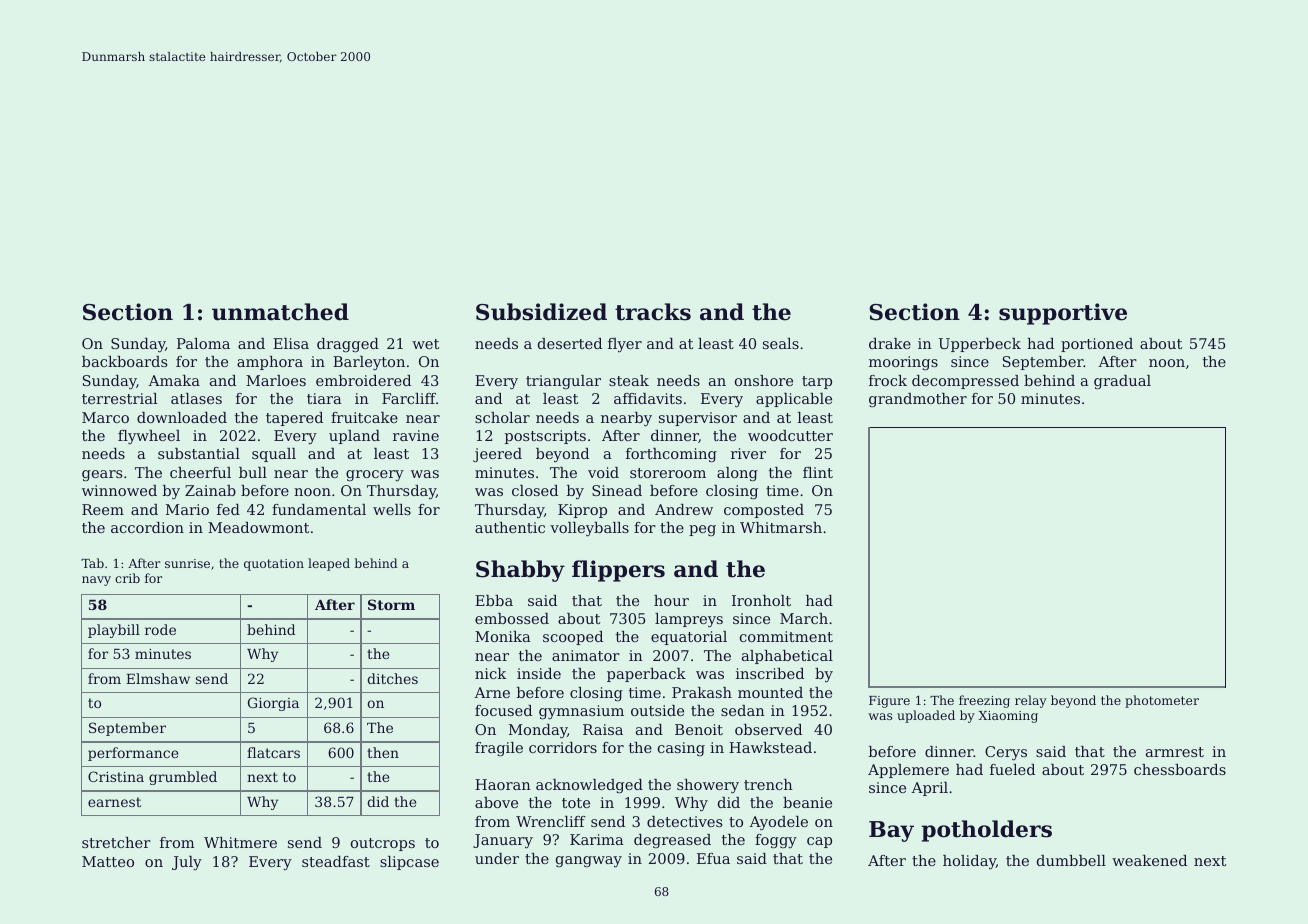 Image resolution: width=1308 pixels, height=924 pixels. What do you see at coordinates (1063, 314) in the image?
I see `supportive` at bounding box center [1063, 314].
